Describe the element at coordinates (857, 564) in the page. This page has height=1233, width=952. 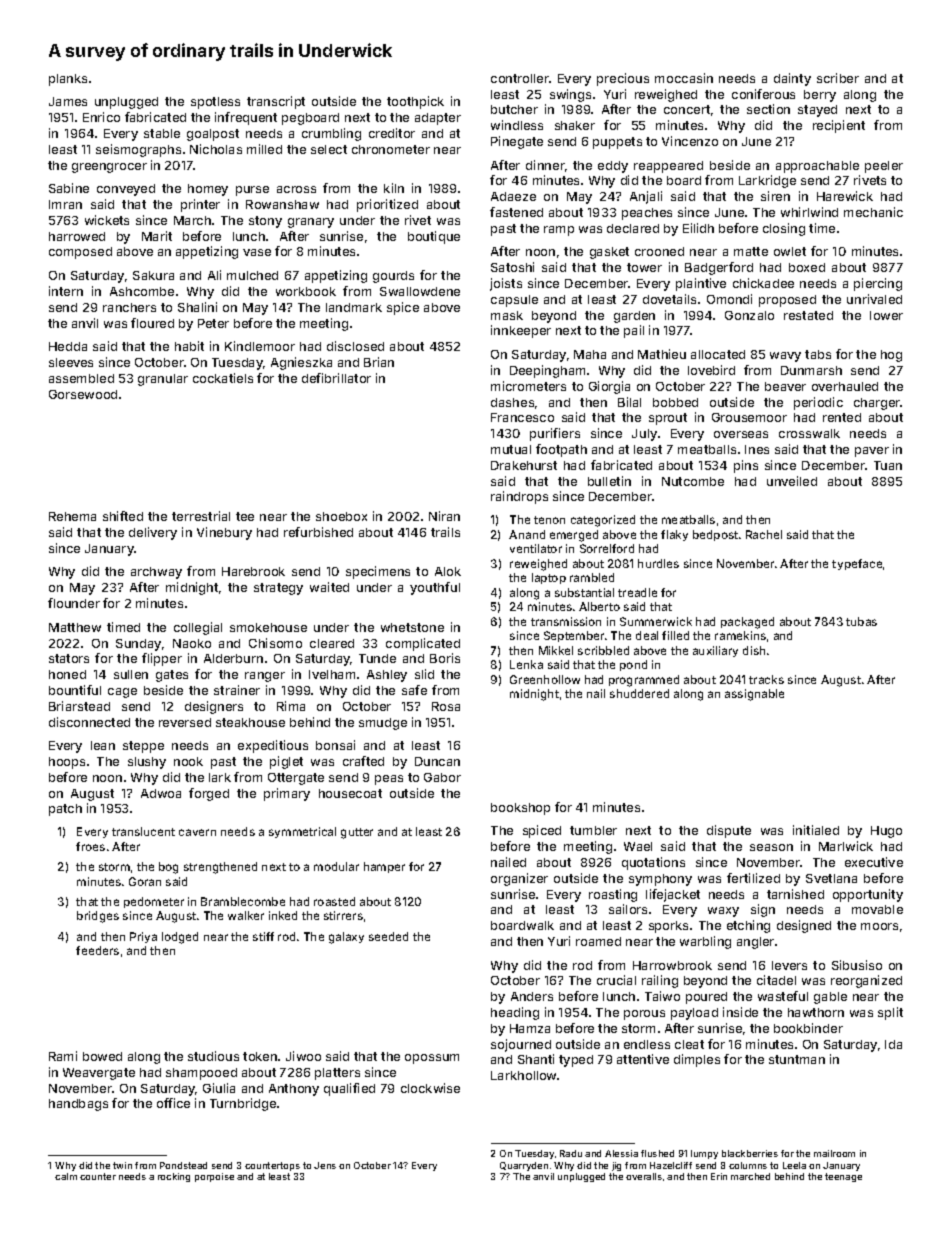
I see `typeface` at that location.
